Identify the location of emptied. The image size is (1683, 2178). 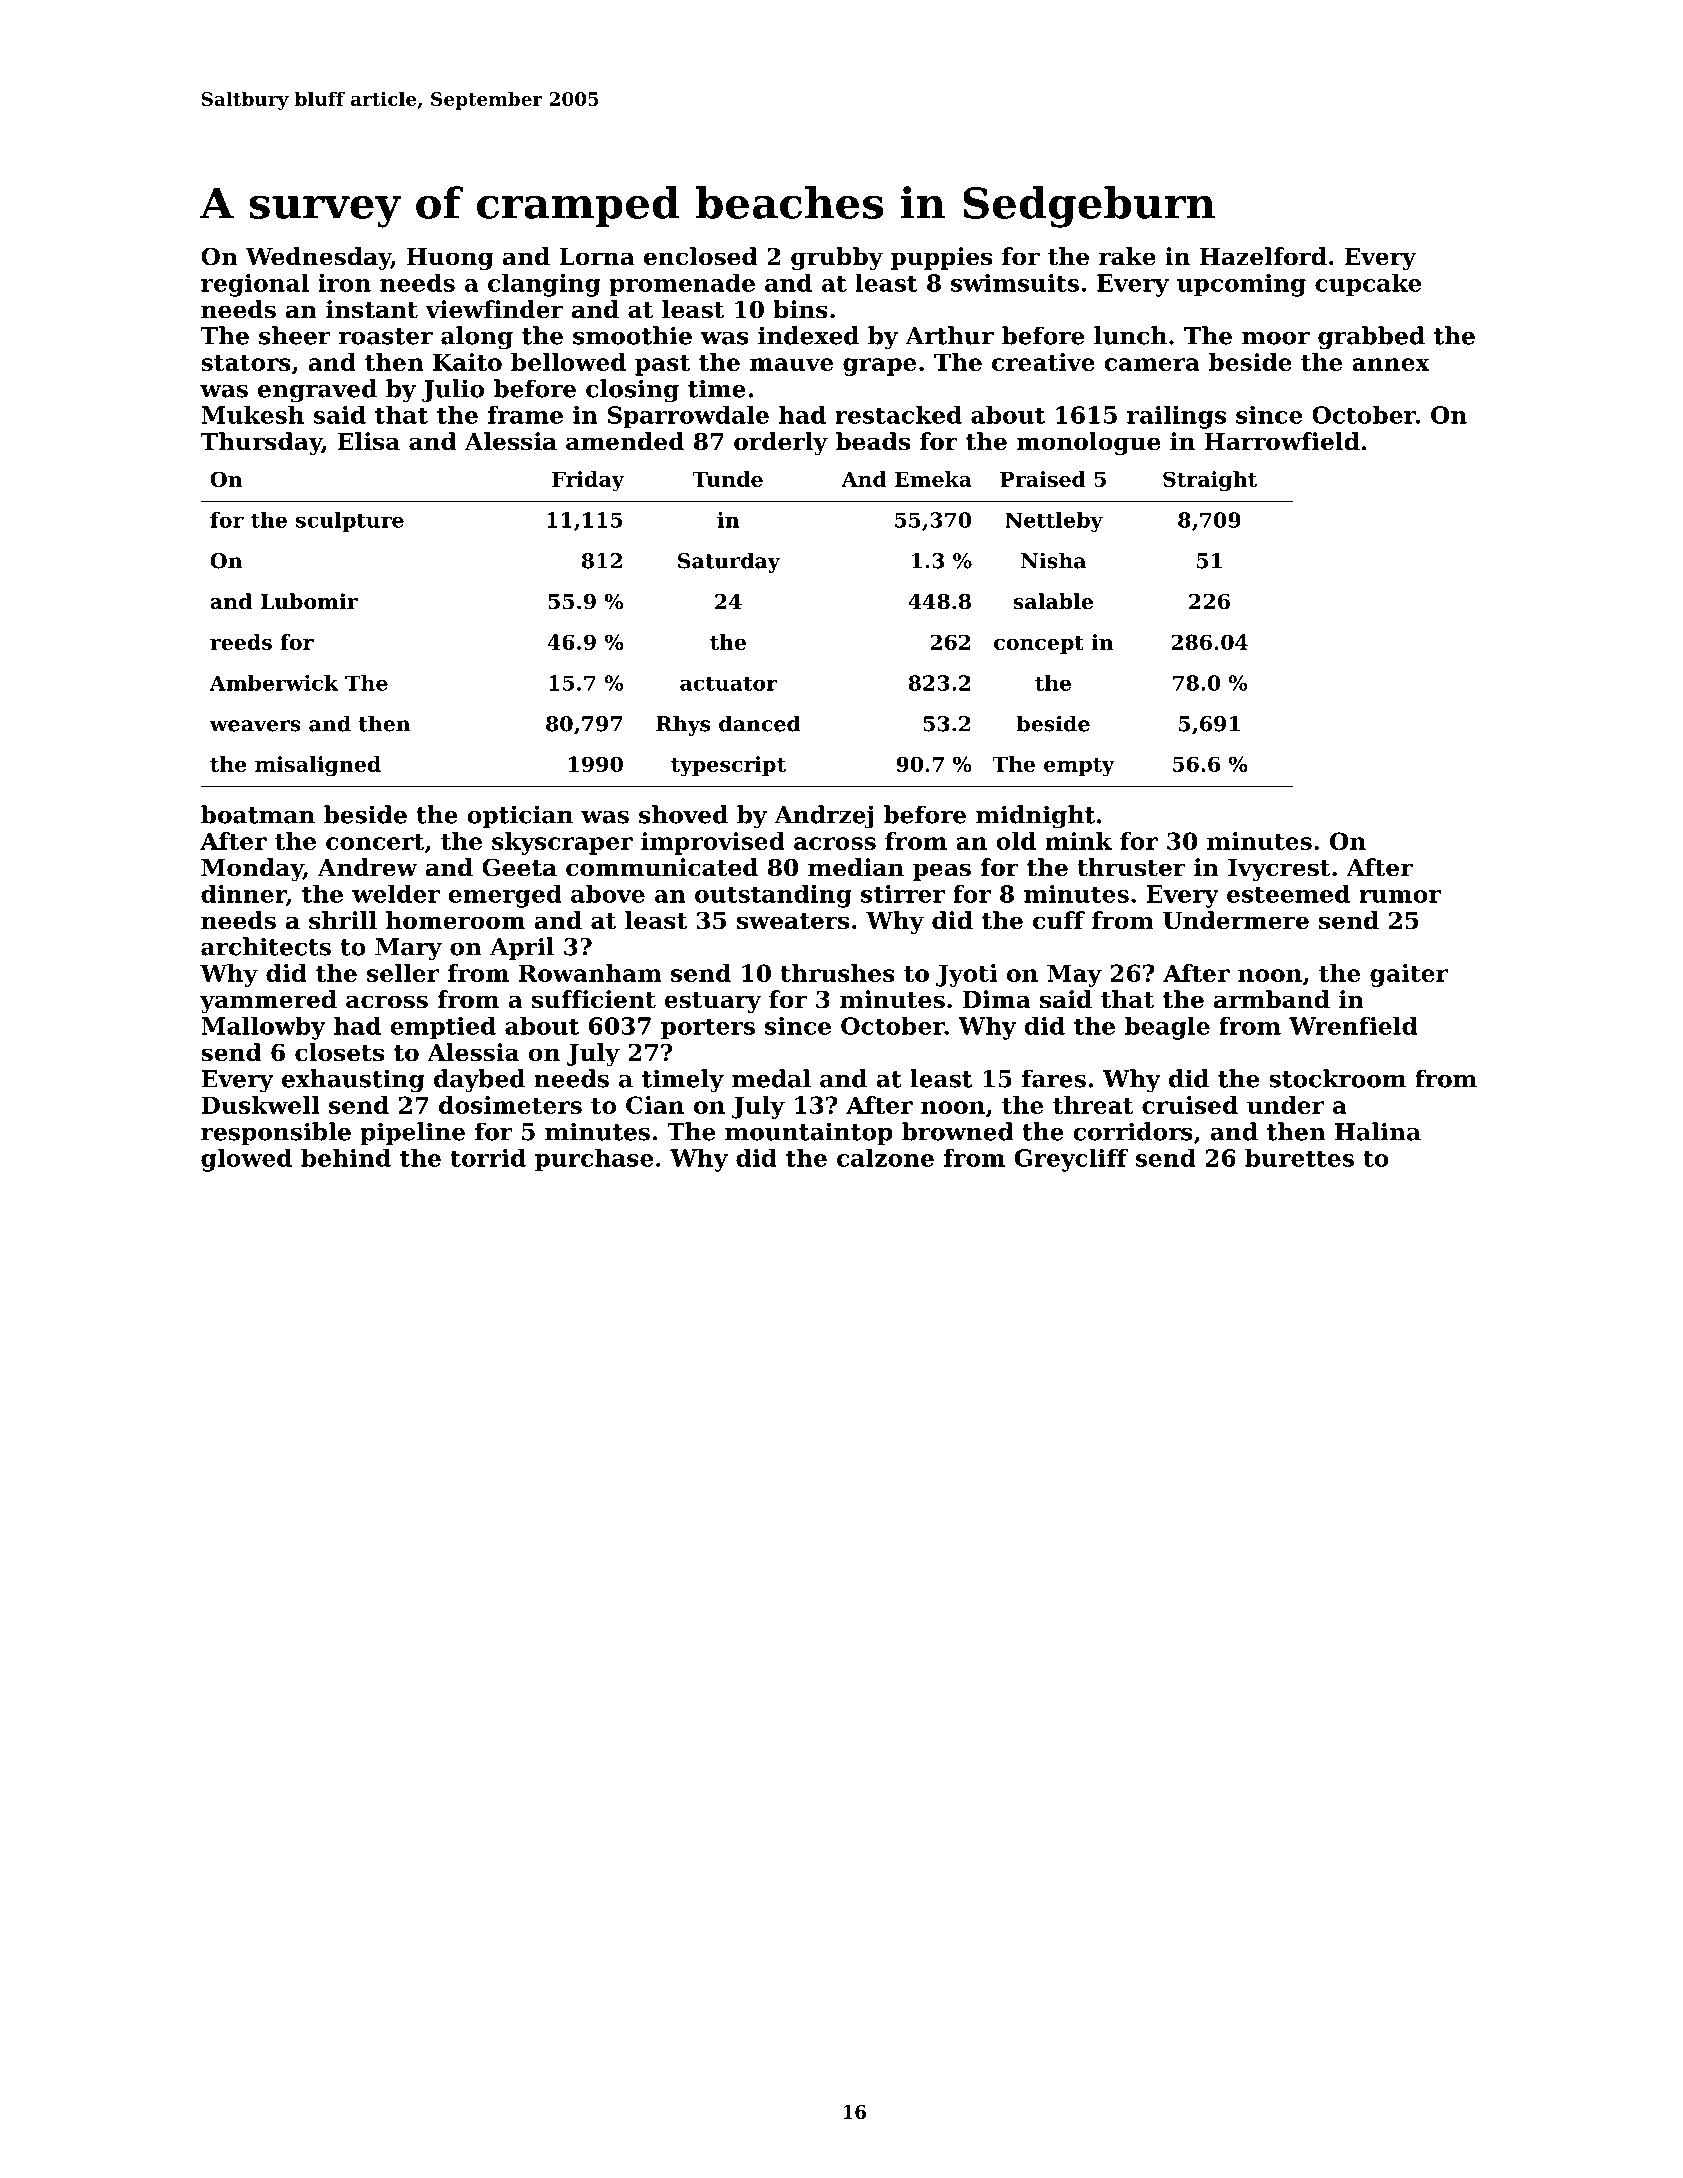
(443, 1028).
